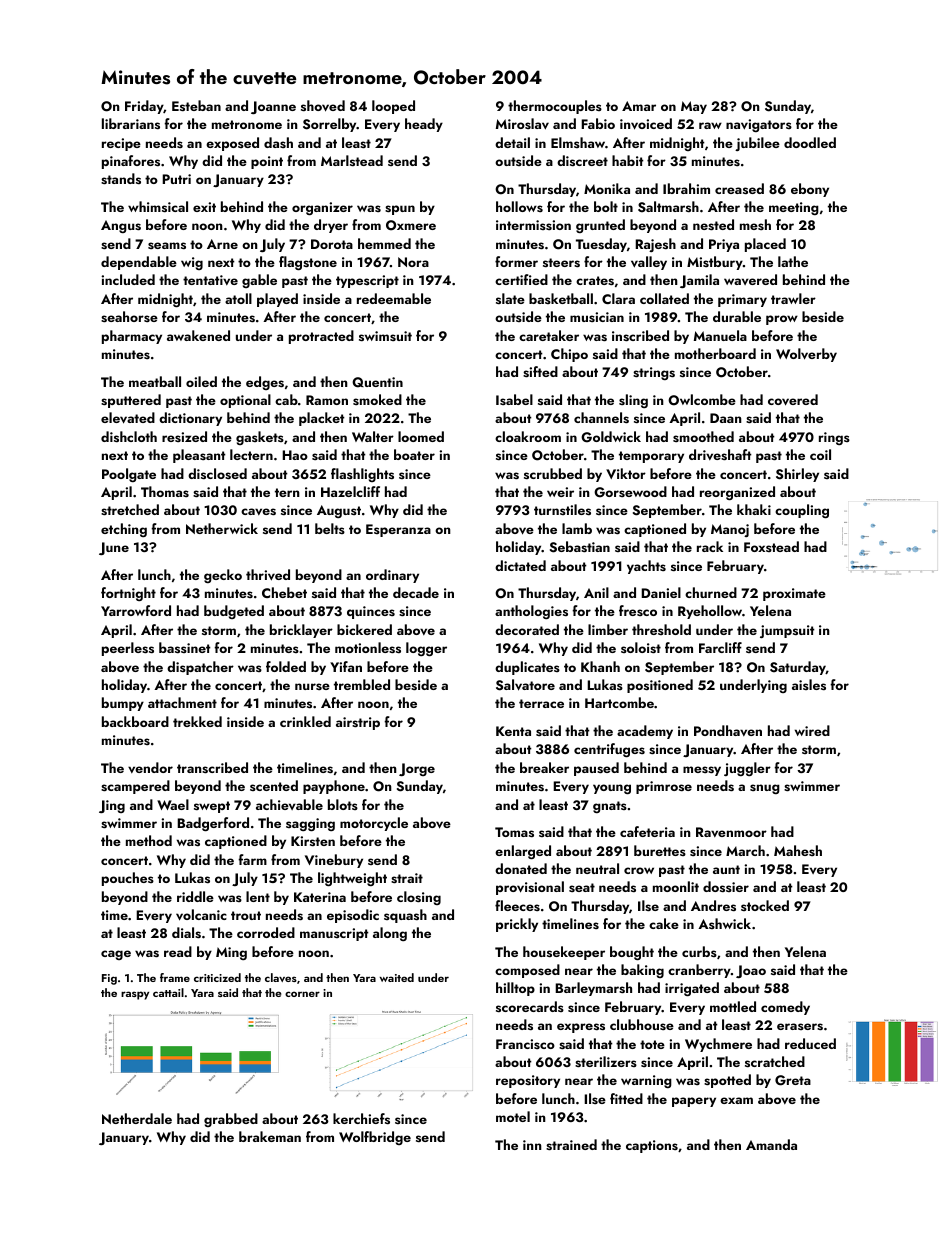 This screenshot has width=952, height=1233. Describe the element at coordinates (204, 207) in the screenshot. I see `exit` at that location.
